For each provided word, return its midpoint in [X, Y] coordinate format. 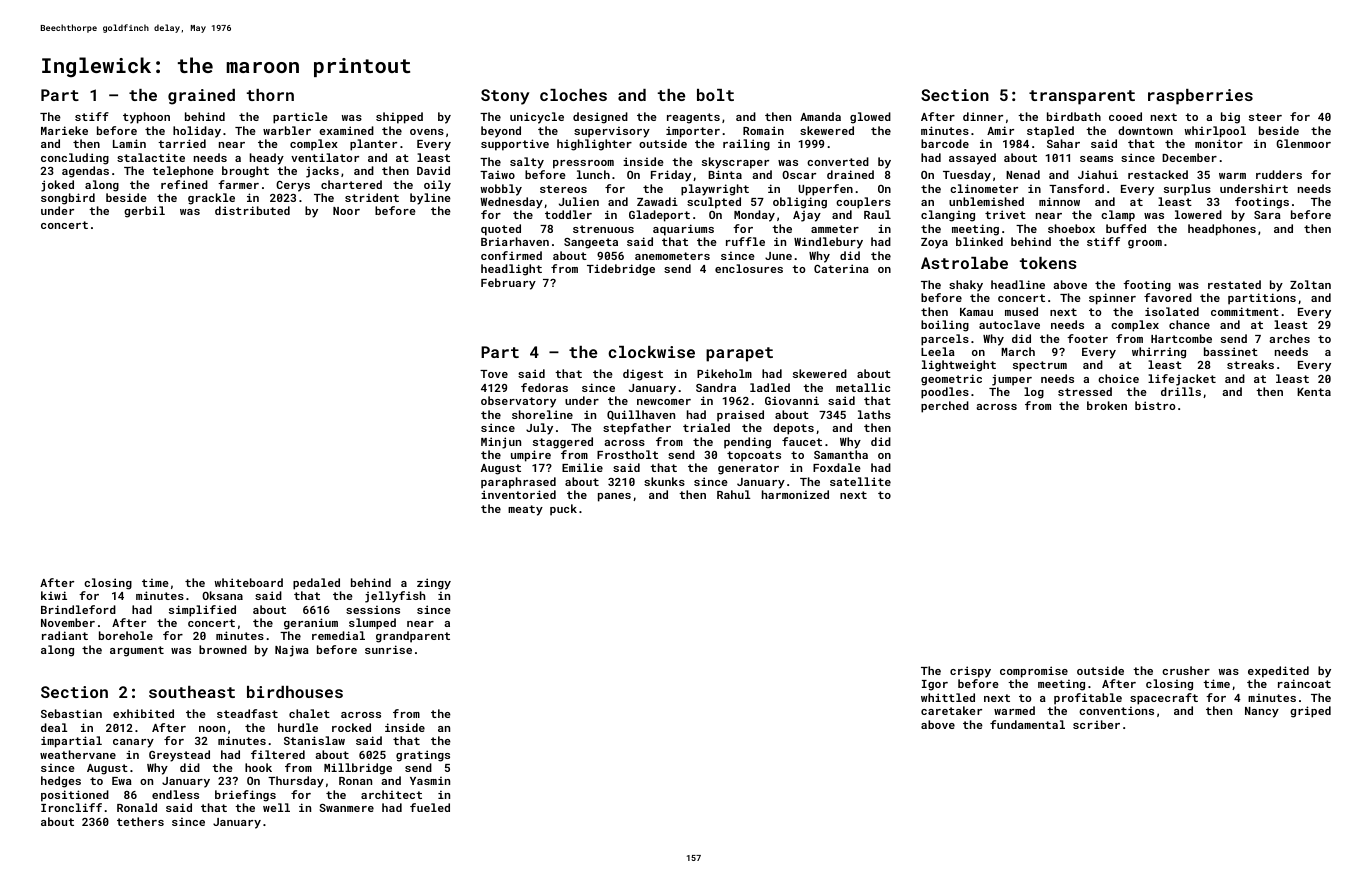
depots [793, 429]
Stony [505, 97]
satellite [860, 481]
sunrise [388, 649]
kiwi [54, 595]
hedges [61, 782]
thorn [270, 95]
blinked [979, 241]
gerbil [144, 212]
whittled [948, 697]
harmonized [795, 494]
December [1189, 157]
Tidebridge [621, 270]
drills [1181, 391]
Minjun [501, 443]
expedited [1278, 672]
